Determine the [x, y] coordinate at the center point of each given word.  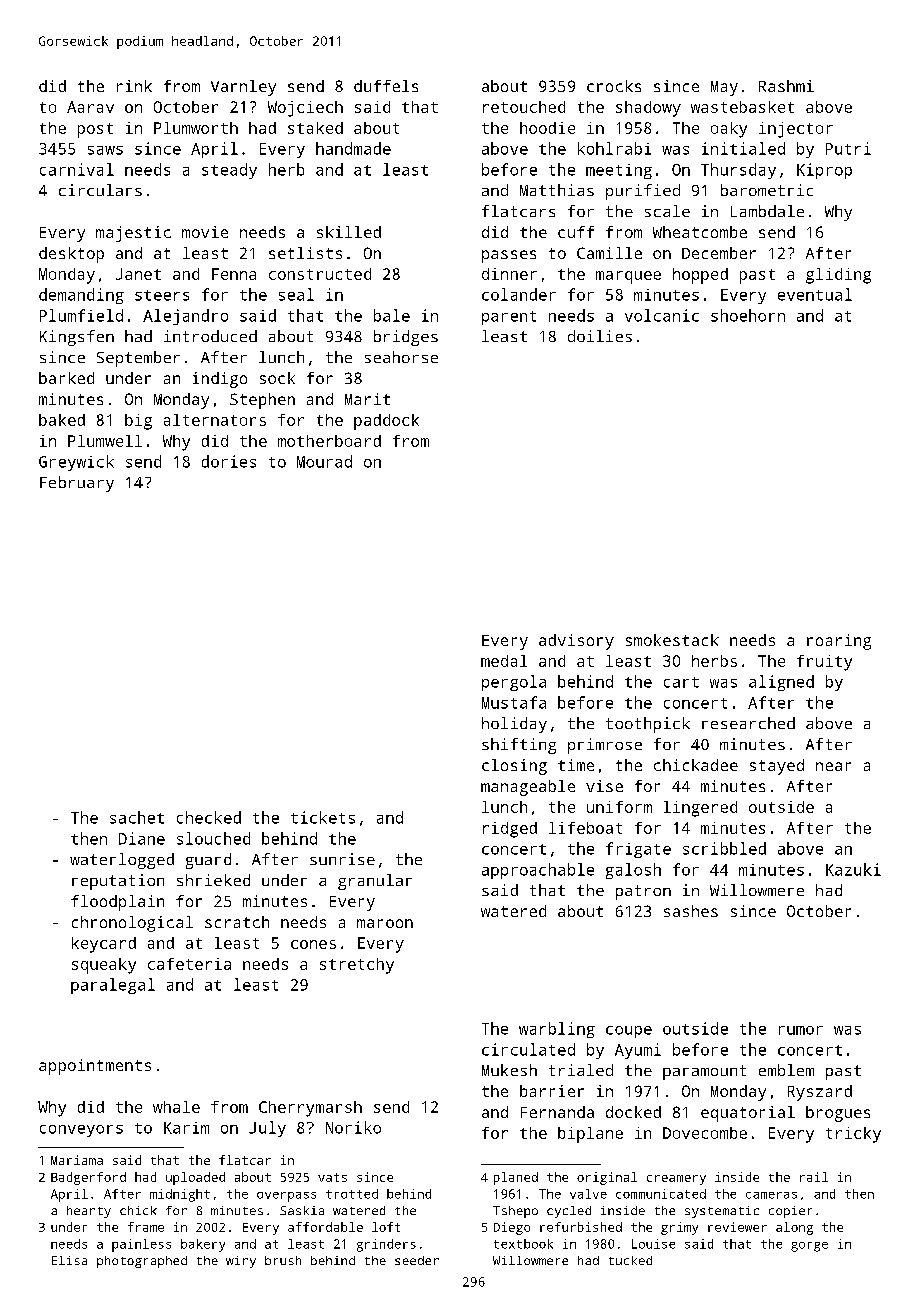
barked [66, 378]
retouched [524, 107]
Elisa [69, 1260]
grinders [386, 1245]
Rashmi [786, 86]
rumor [801, 1030]
